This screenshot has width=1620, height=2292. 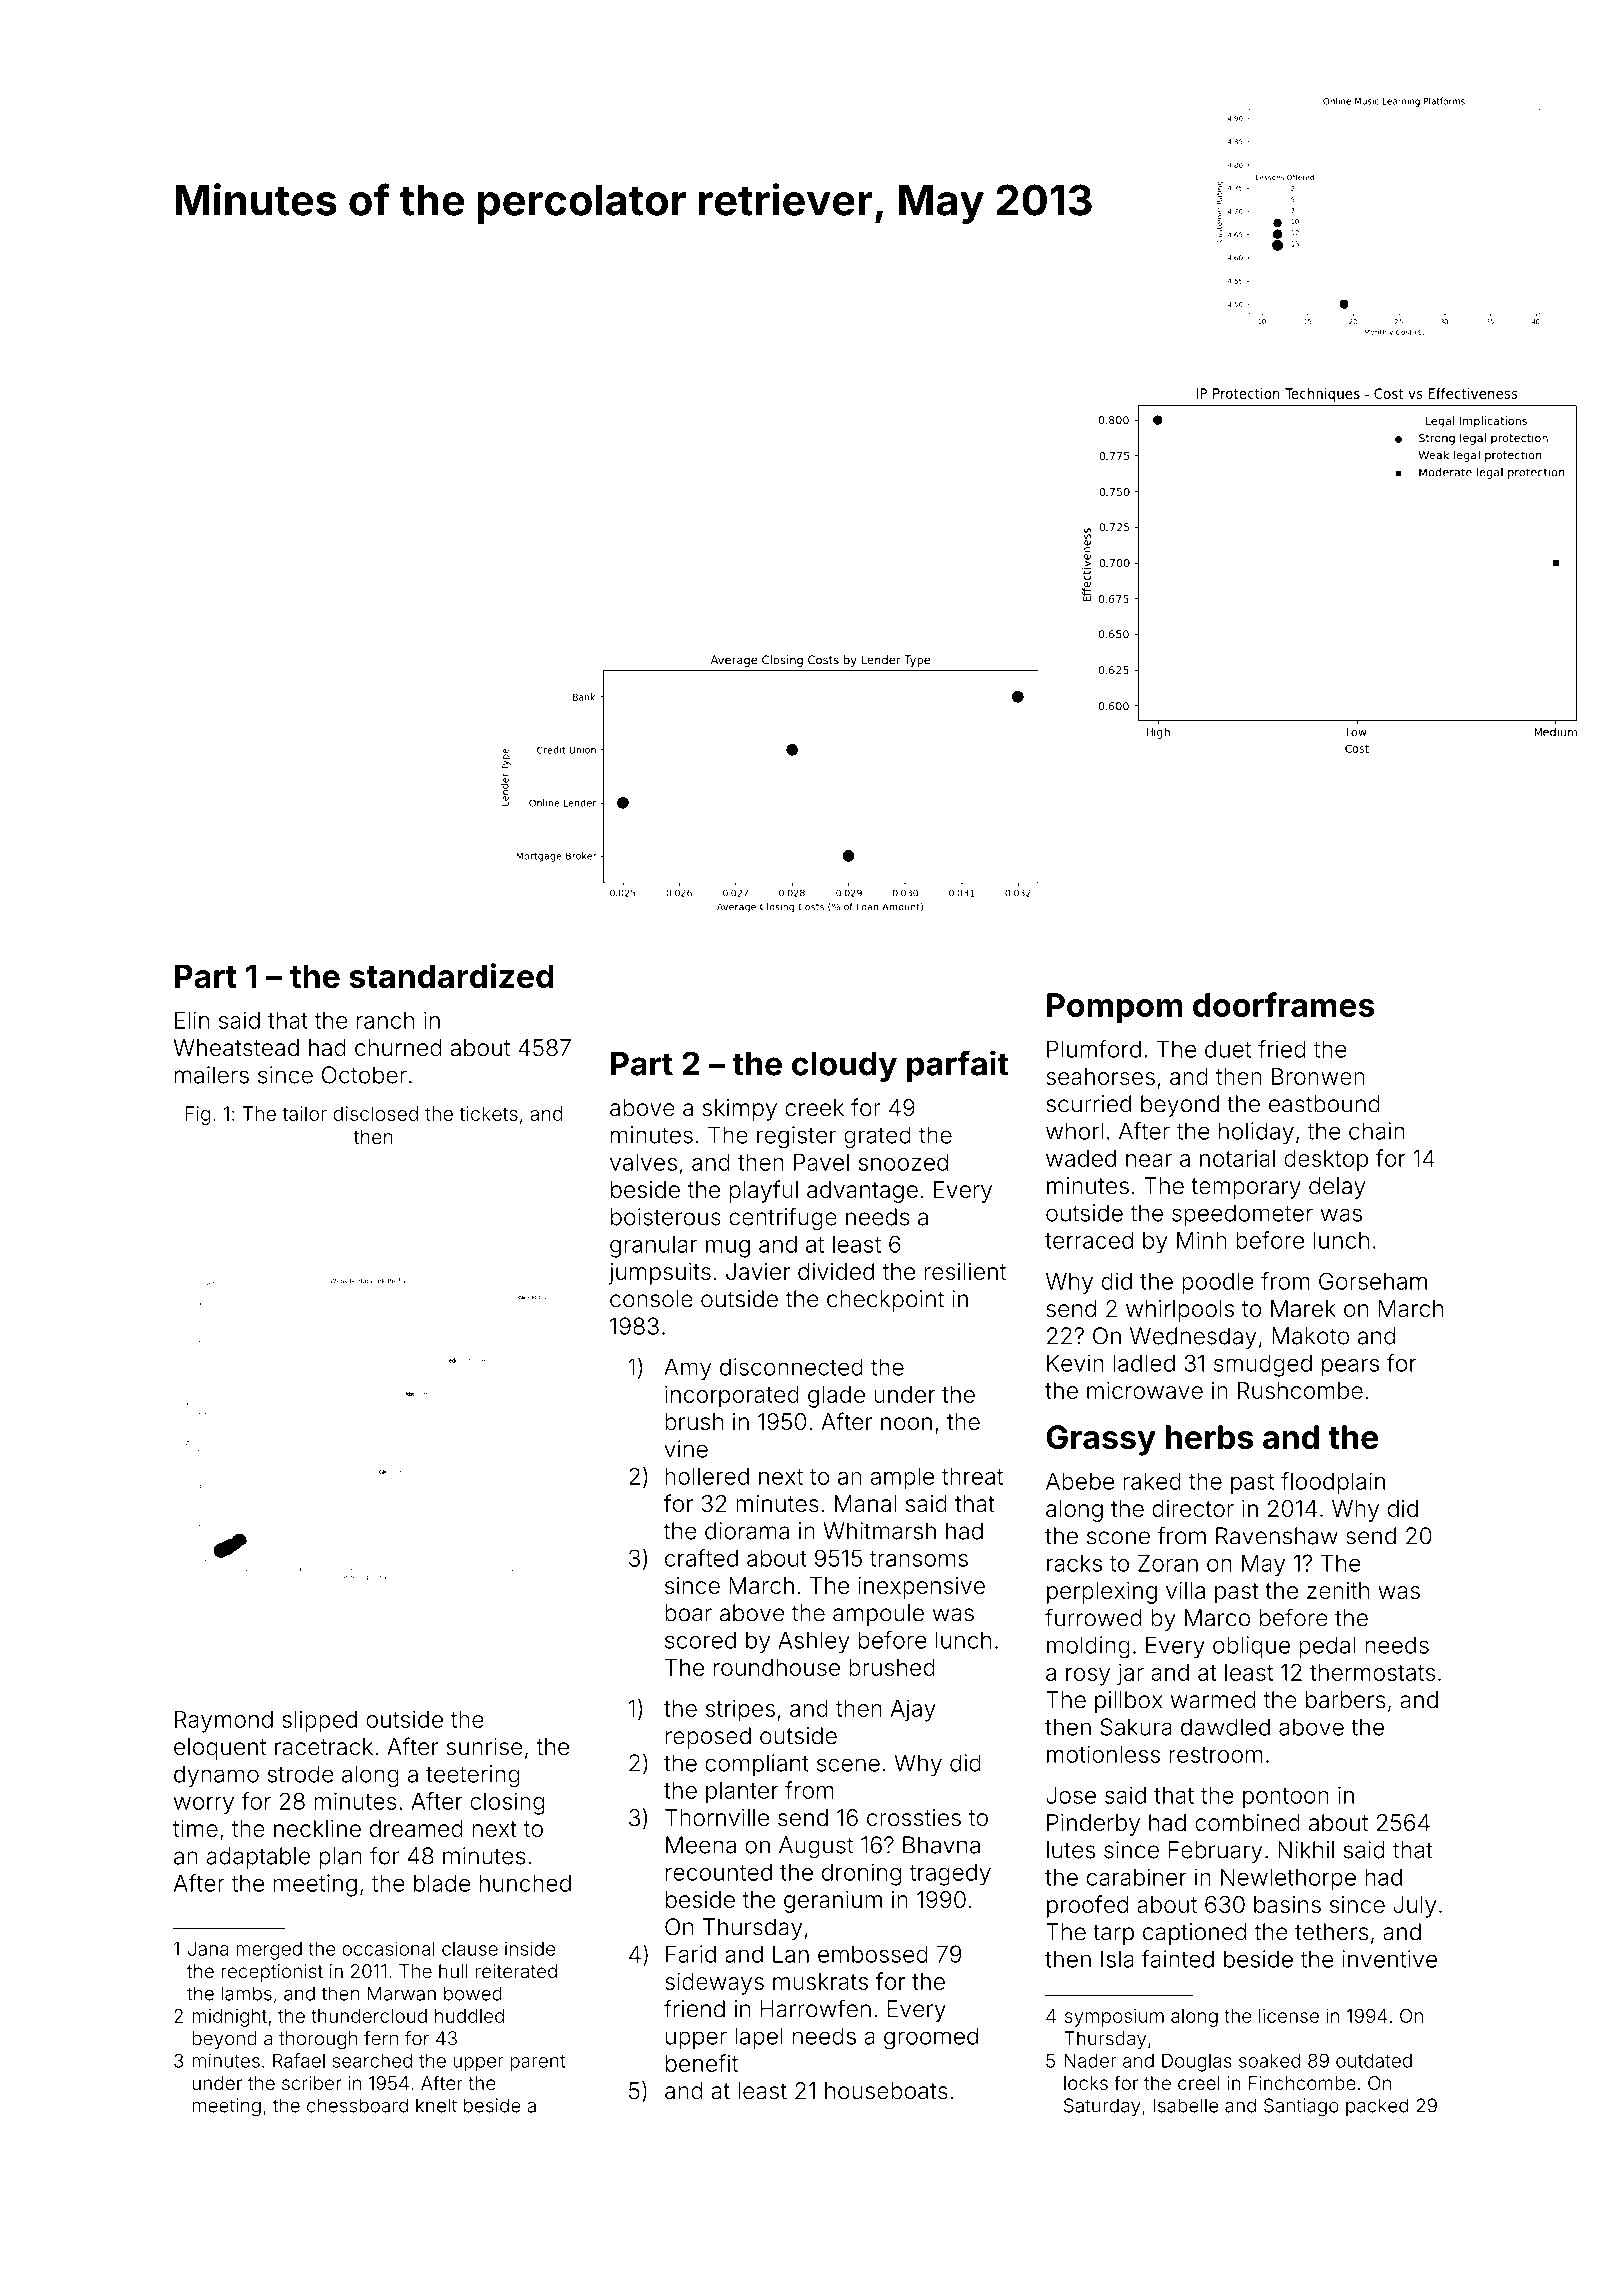 I want to click on slipped, so click(x=319, y=1721).
